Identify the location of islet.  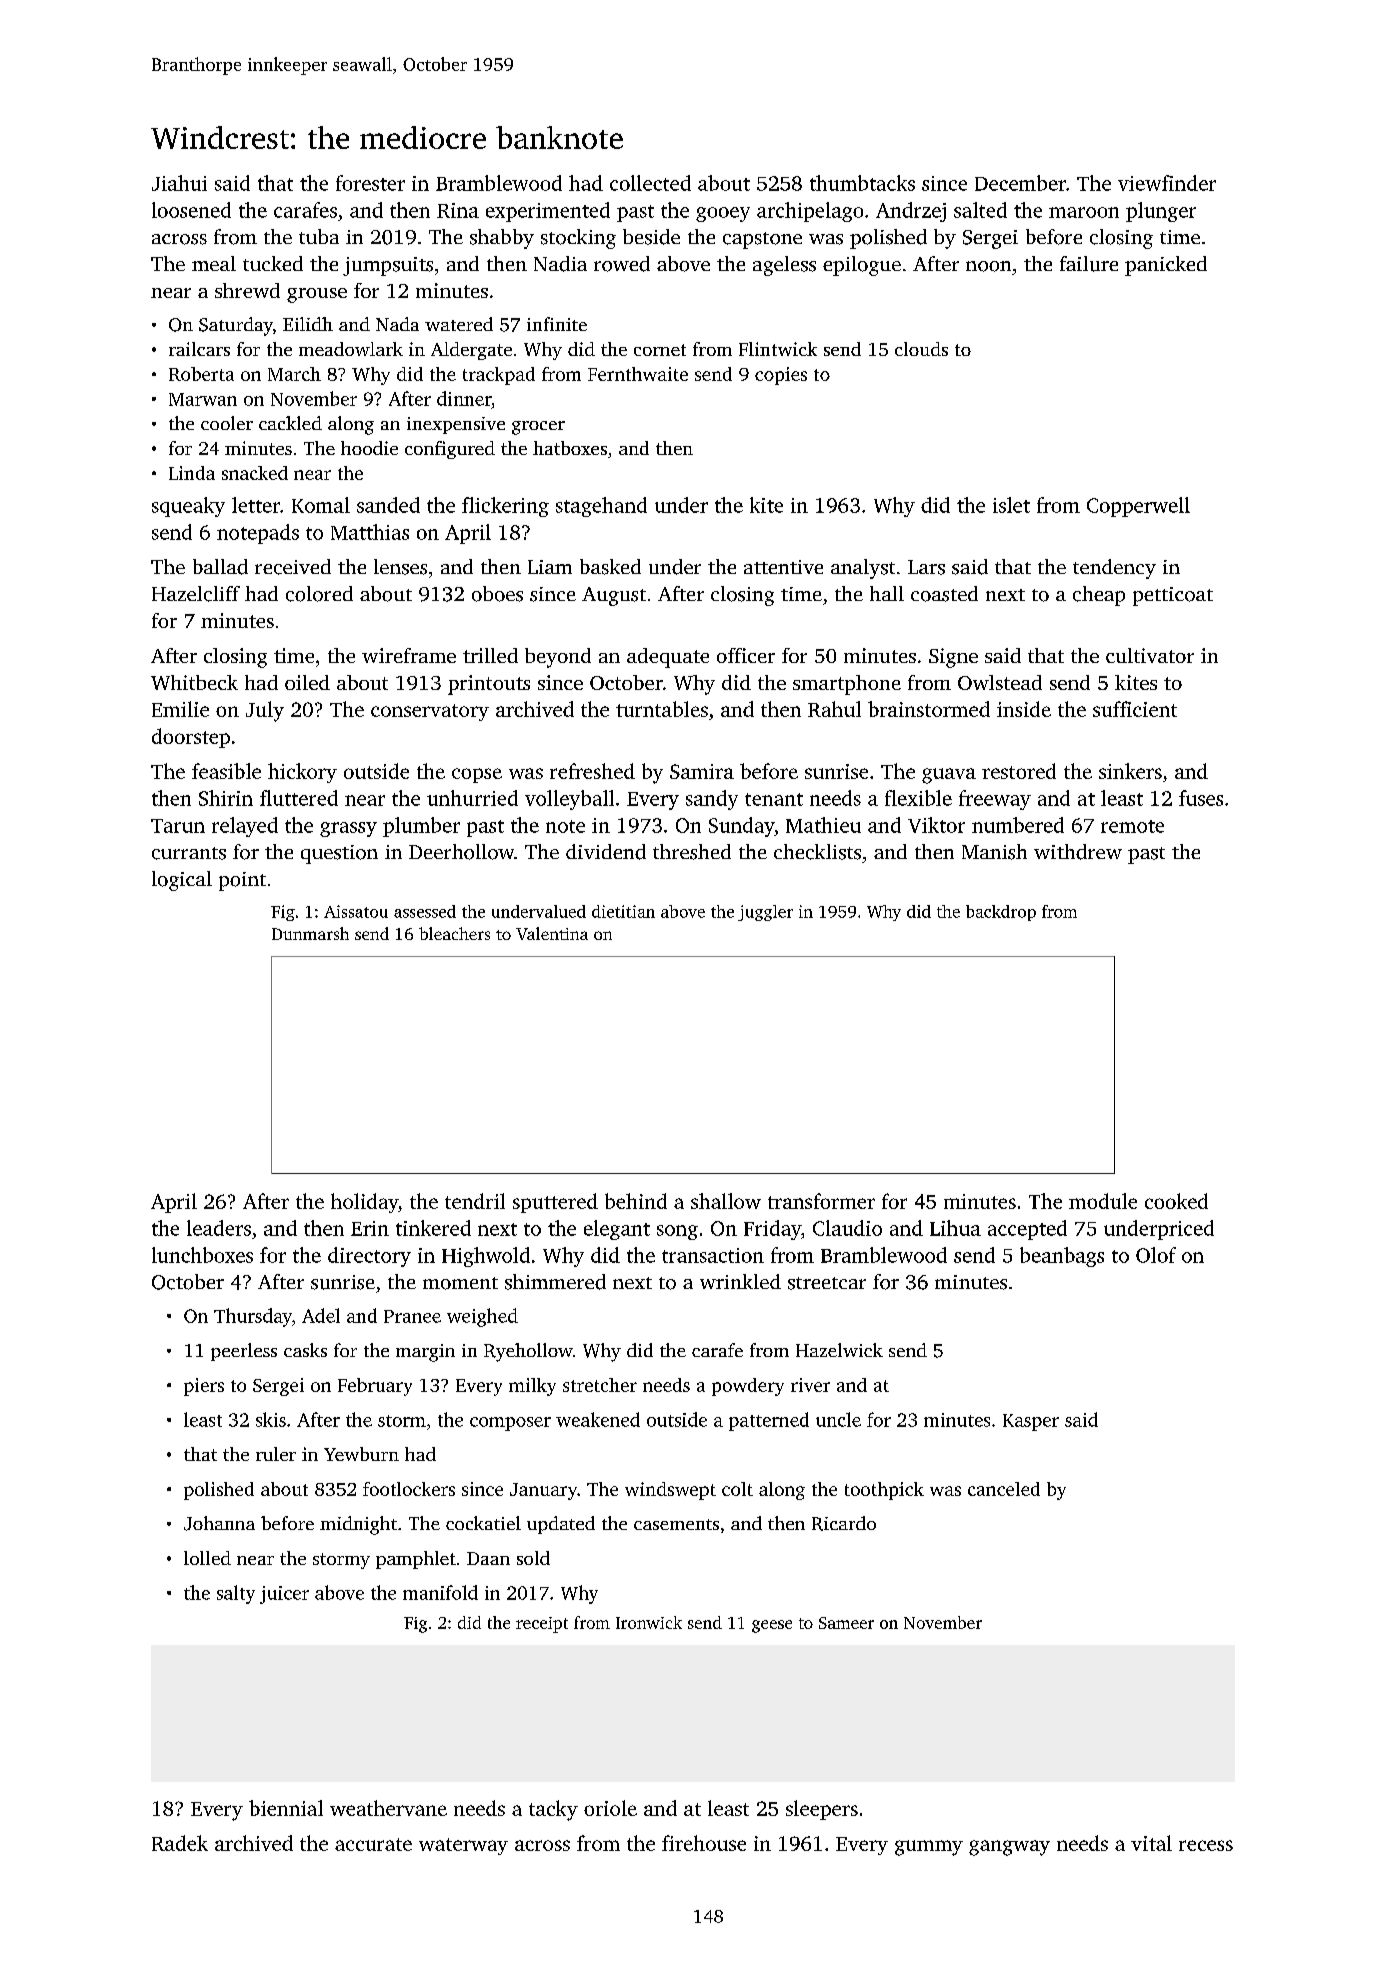
(1011, 505).
